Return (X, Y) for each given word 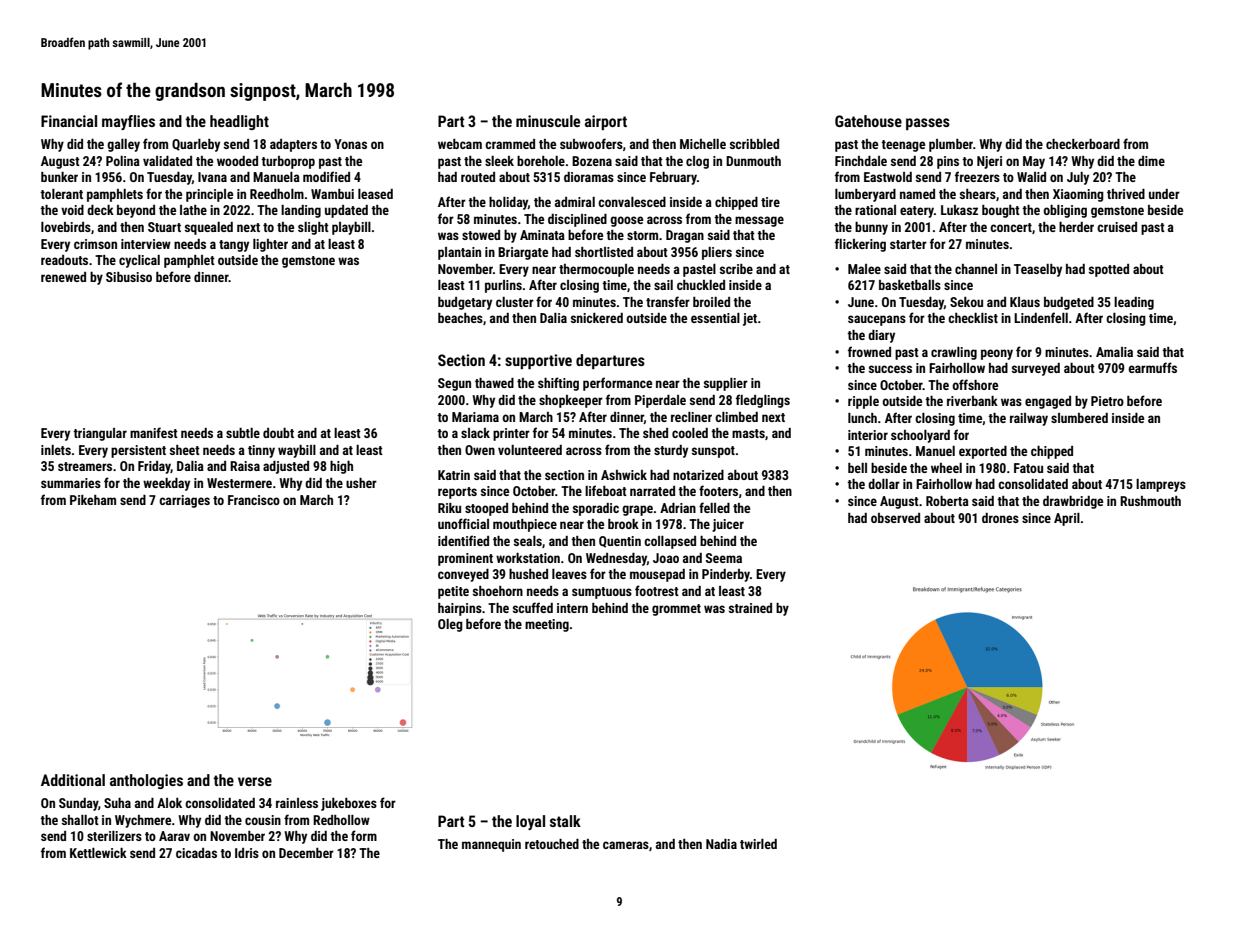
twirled (758, 844)
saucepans (877, 320)
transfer (668, 301)
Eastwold (888, 177)
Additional (73, 780)
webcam (460, 144)
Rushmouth (1150, 501)
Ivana (212, 177)
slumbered (1079, 418)
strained (750, 608)
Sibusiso (129, 277)
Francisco (254, 500)
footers (718, 490)
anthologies (146, 781)
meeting (547, 625)
